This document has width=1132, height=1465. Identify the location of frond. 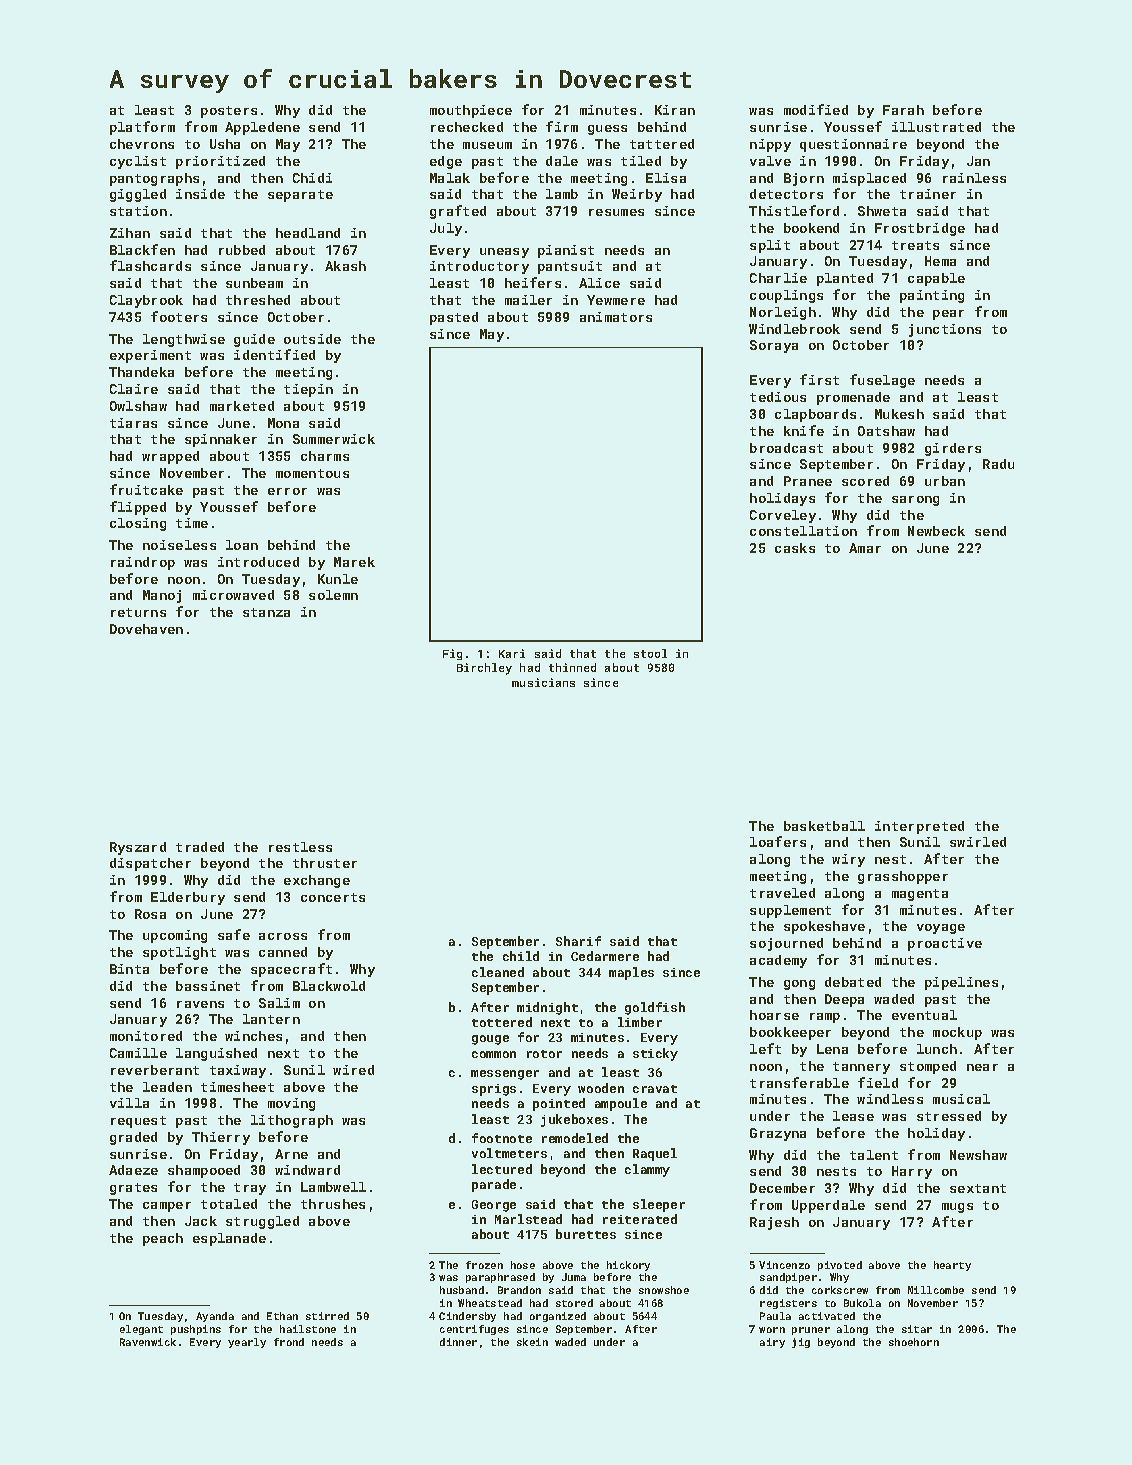
(289, 1342).
